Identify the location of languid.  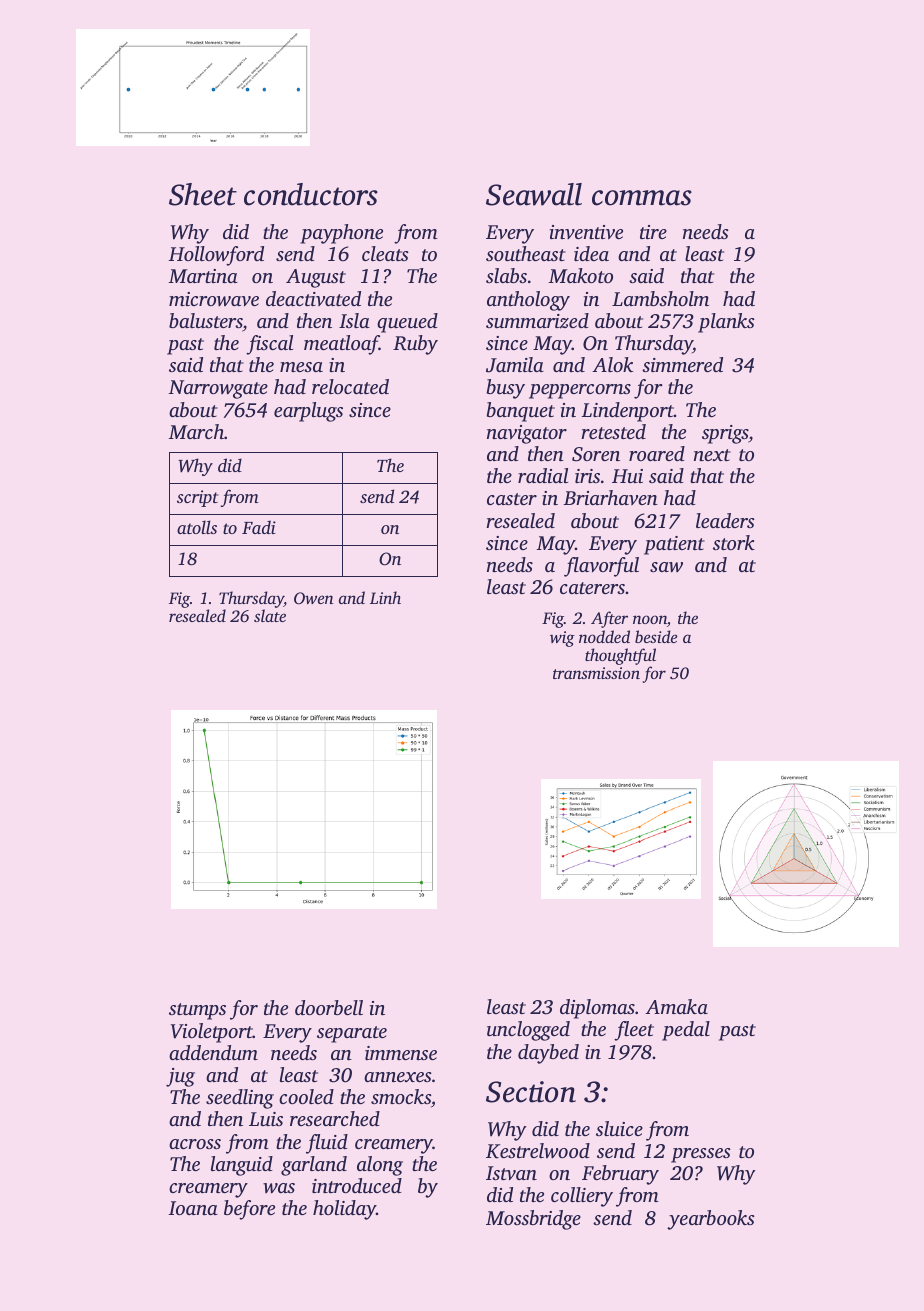
(242, 1166).
